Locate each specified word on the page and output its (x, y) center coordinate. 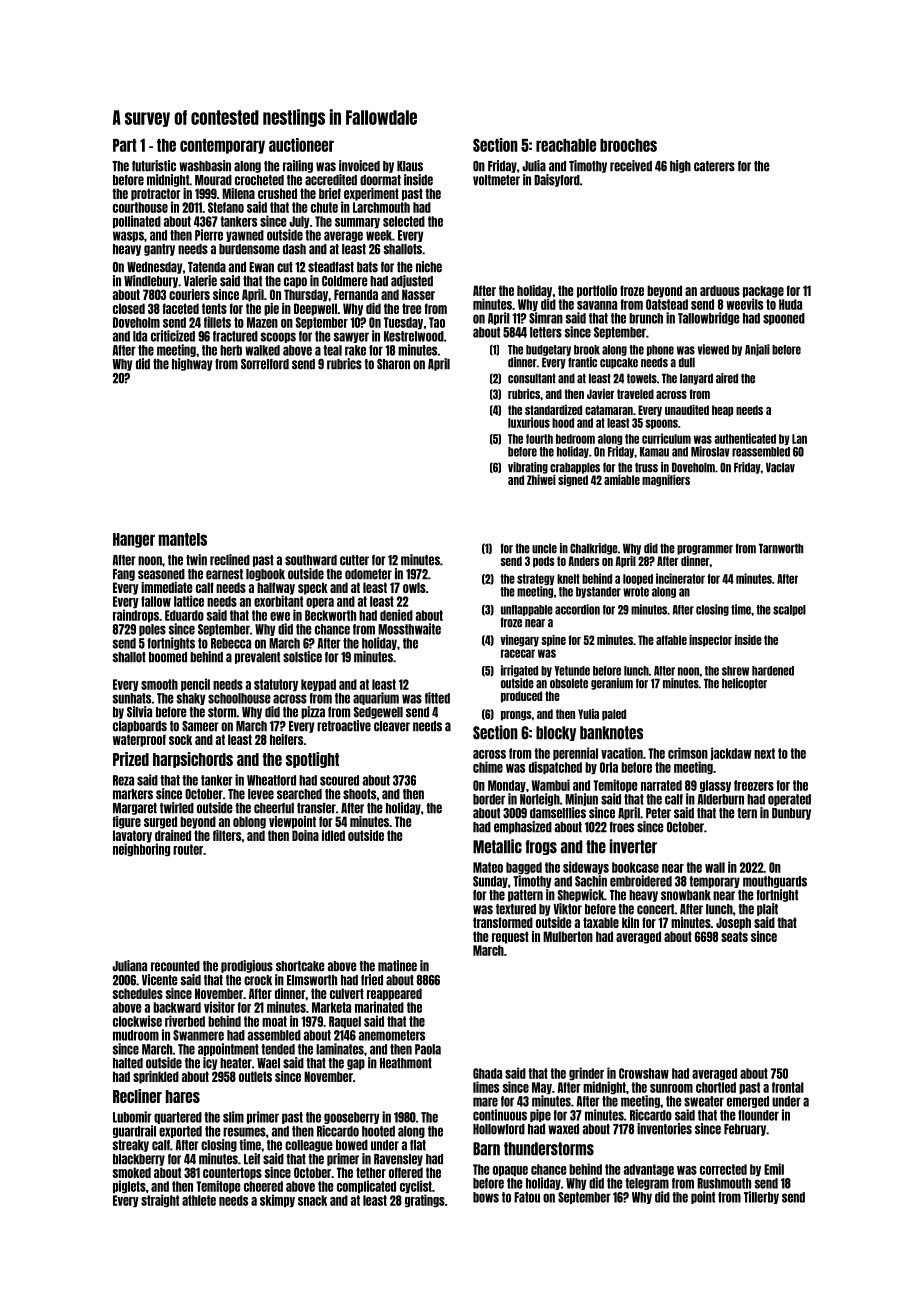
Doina (305, 835)
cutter (354, 560)
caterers (714, 166)
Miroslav (710, 451)
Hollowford (499, 1129)
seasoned (161, 574)
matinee (397, 966)
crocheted (259, 180)
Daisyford (557, 180)
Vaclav (780, 467)
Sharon (393, 364)
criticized (173, 336)
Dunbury (791, 814)
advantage (649, 1170)
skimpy (277, 1200)
